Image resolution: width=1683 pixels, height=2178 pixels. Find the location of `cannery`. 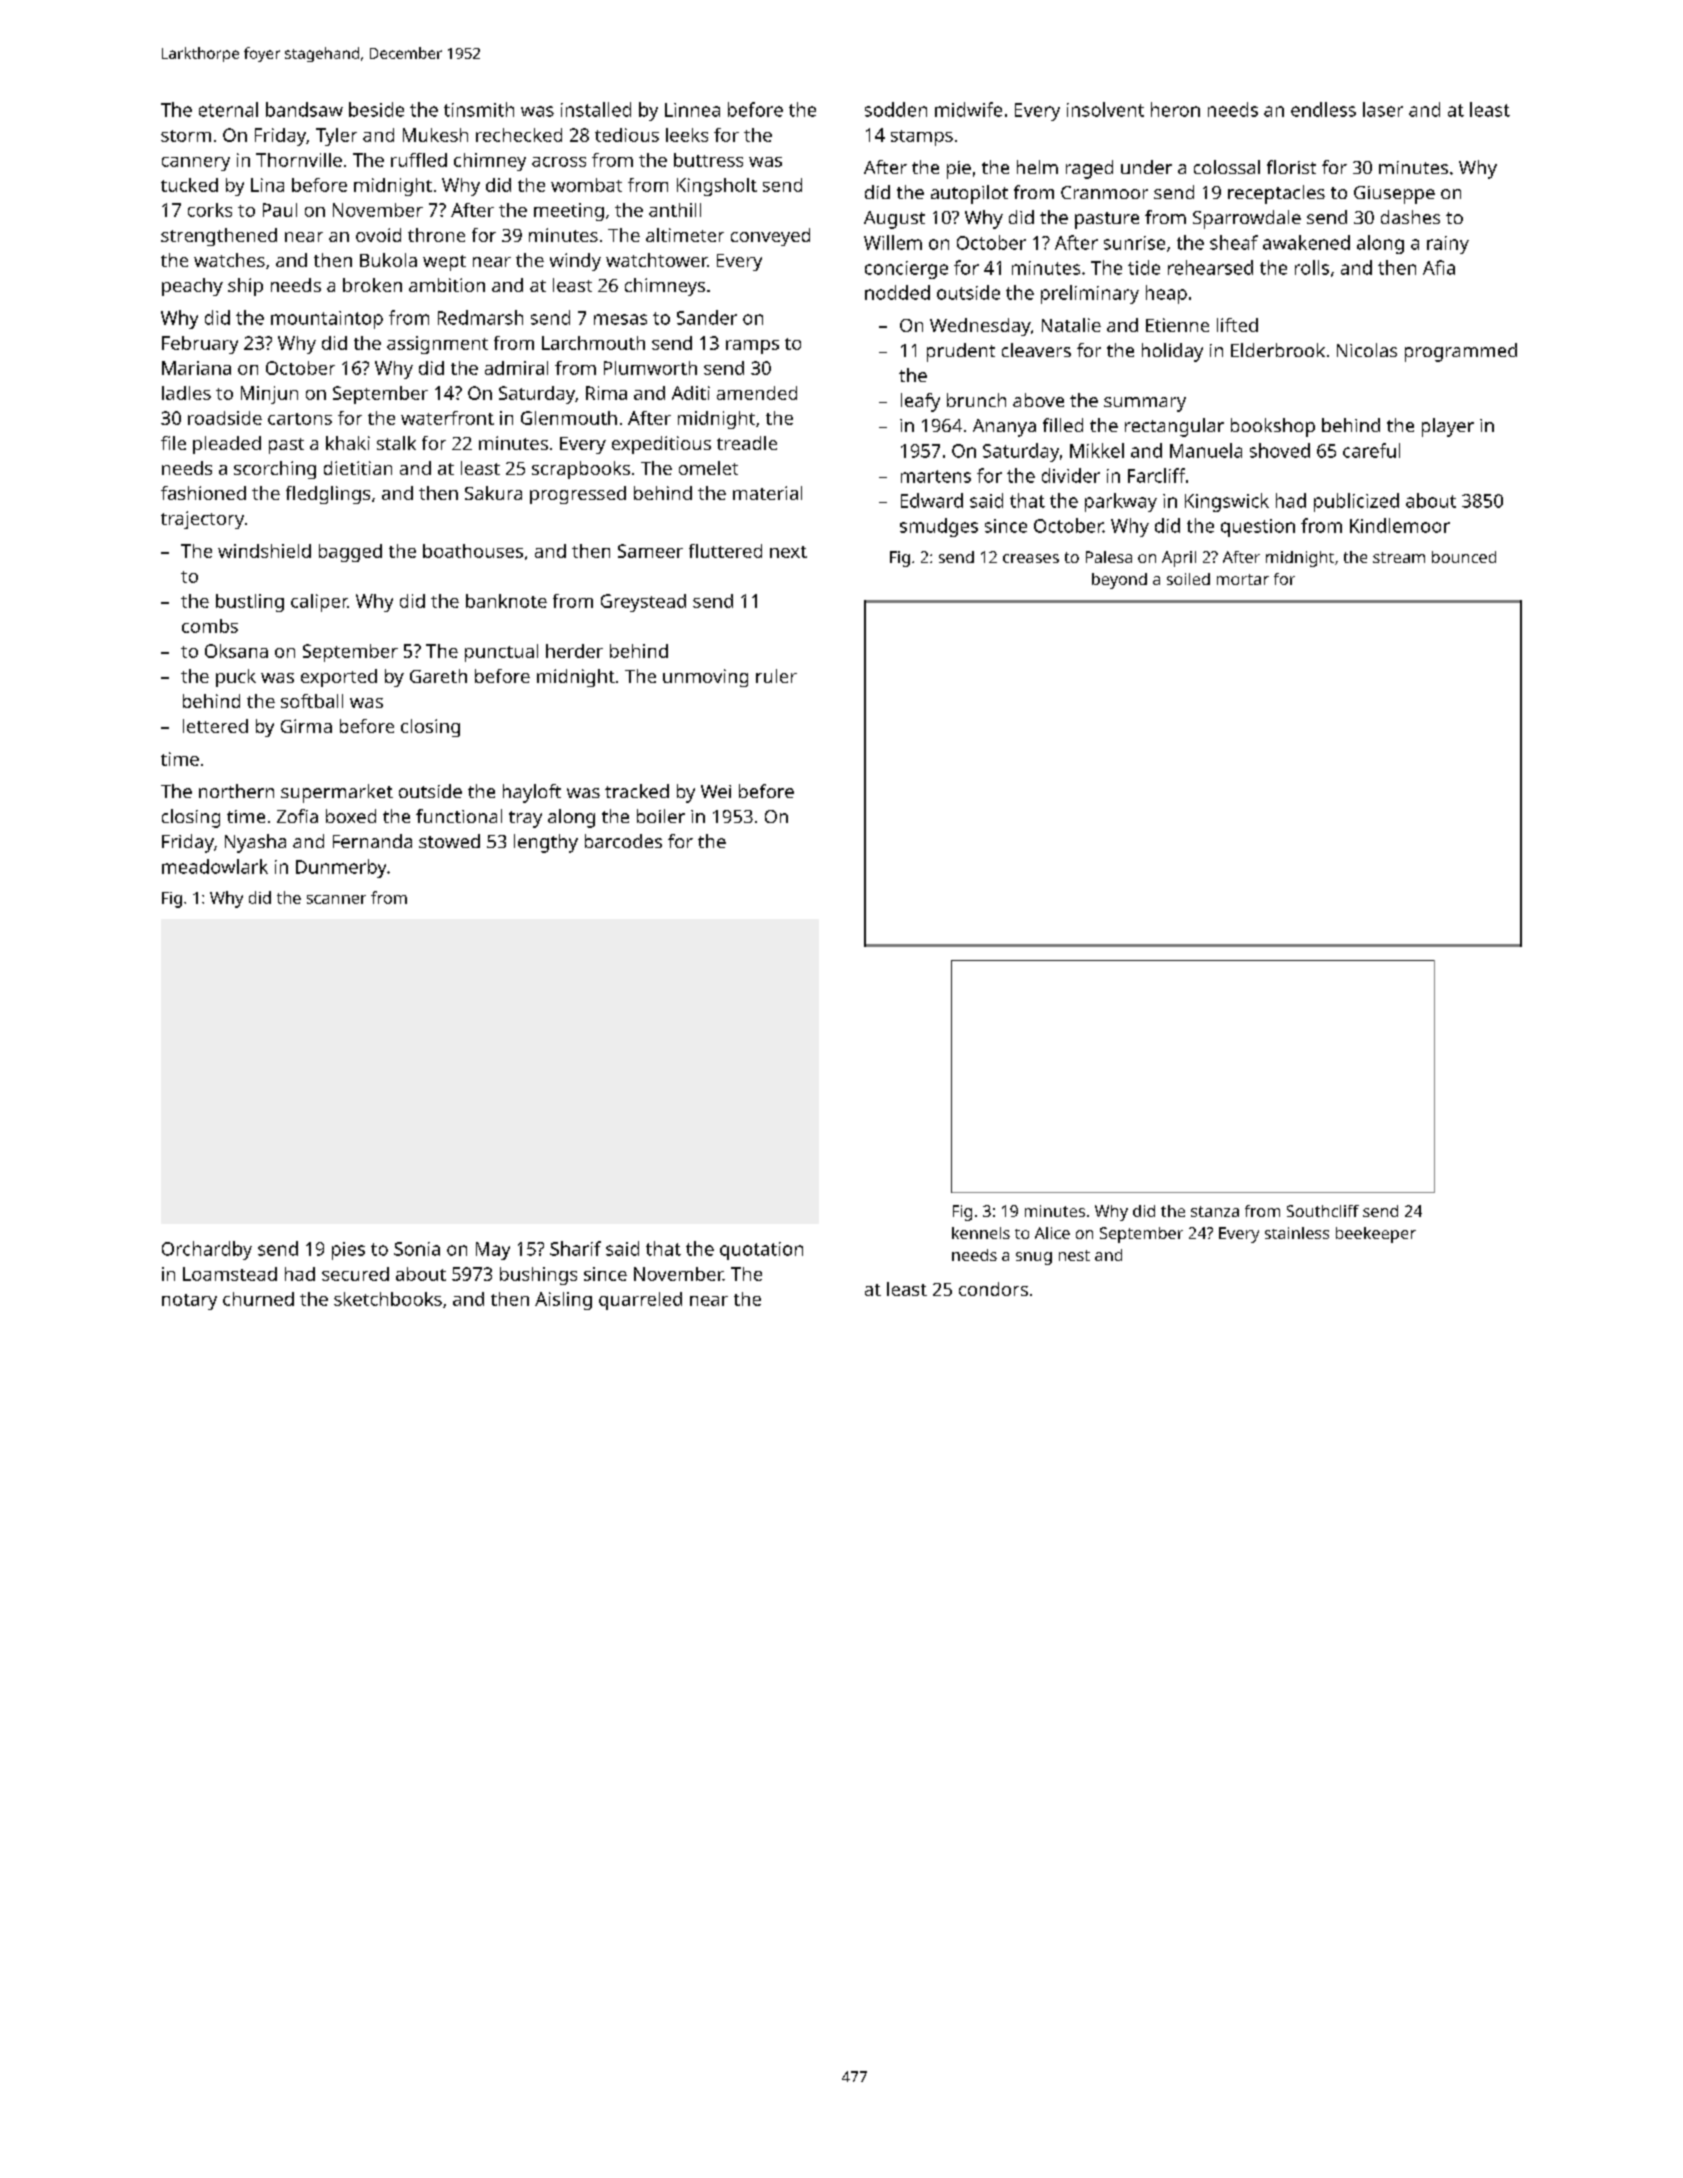

cannery is located at coordinates (196, 164).
